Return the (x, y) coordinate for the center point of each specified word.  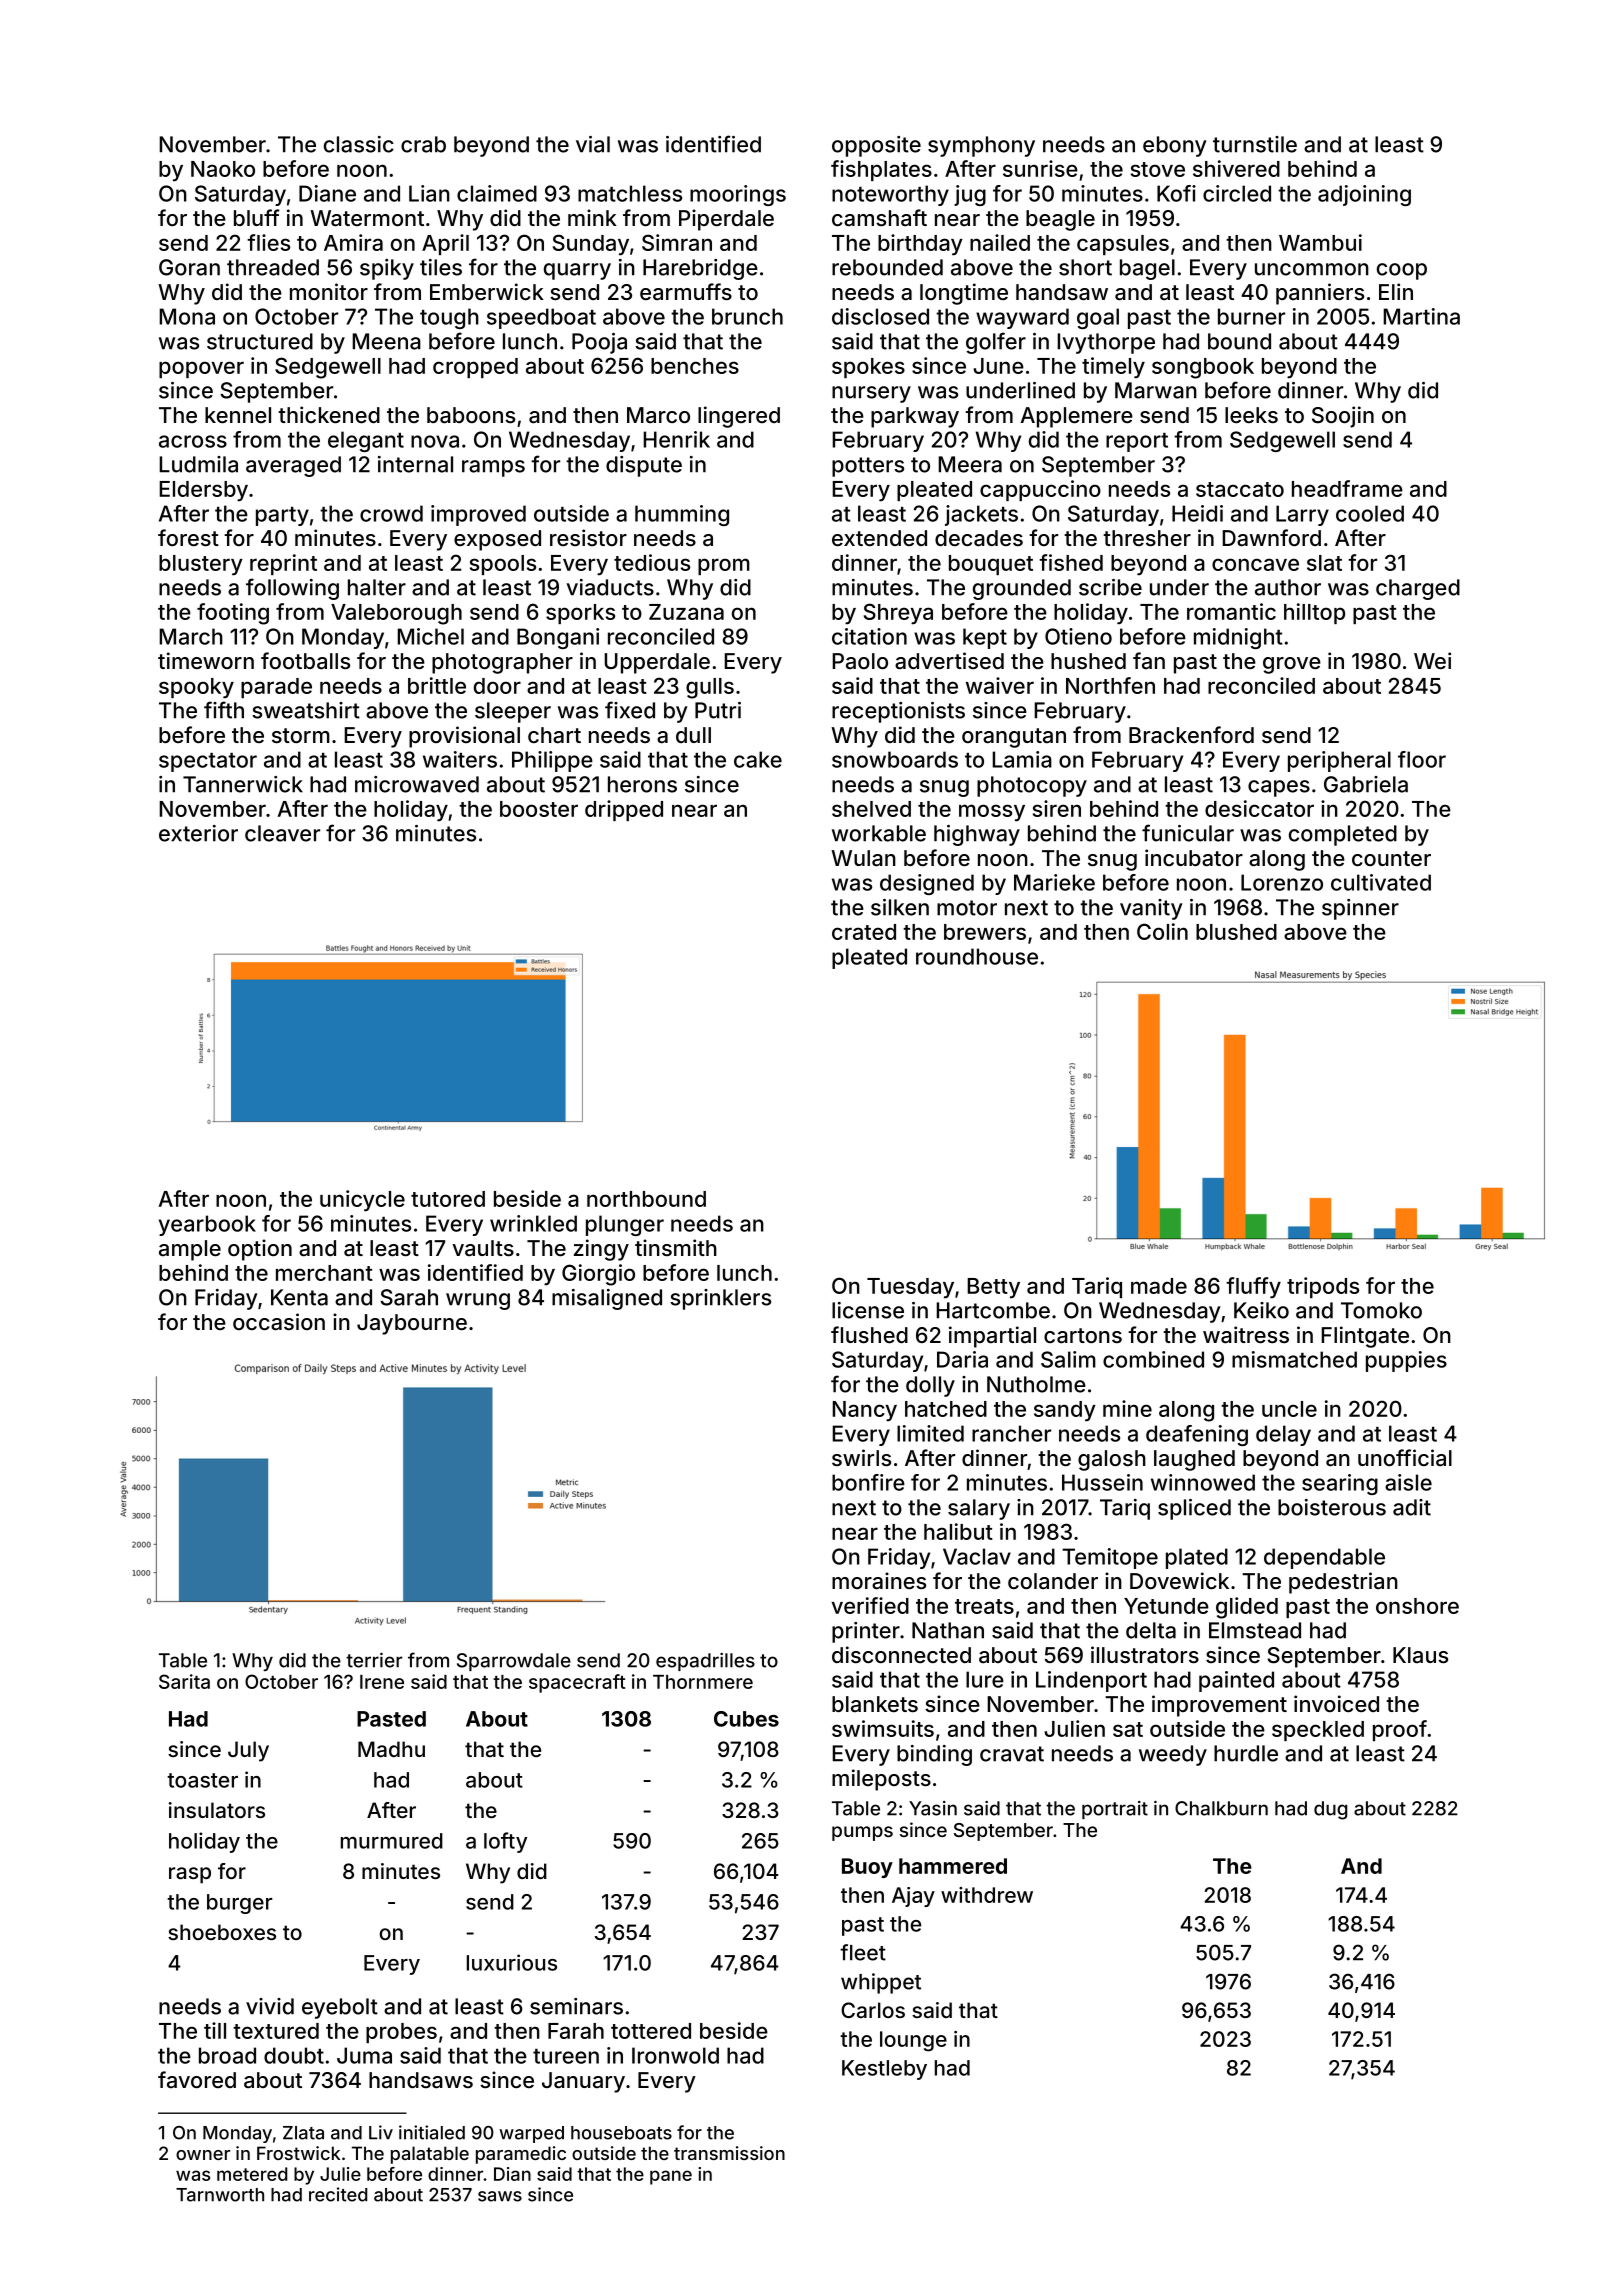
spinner (1360, 909)
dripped (624, 810)
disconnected (901, 1654)
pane (671, 2177)
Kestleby (884, 2070)
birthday (920, 245)
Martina (1421, 316)
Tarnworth (220, 2195)
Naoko (223, 169)
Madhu (391, 1749)
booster (539, 809)
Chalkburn (1221, 1808)
